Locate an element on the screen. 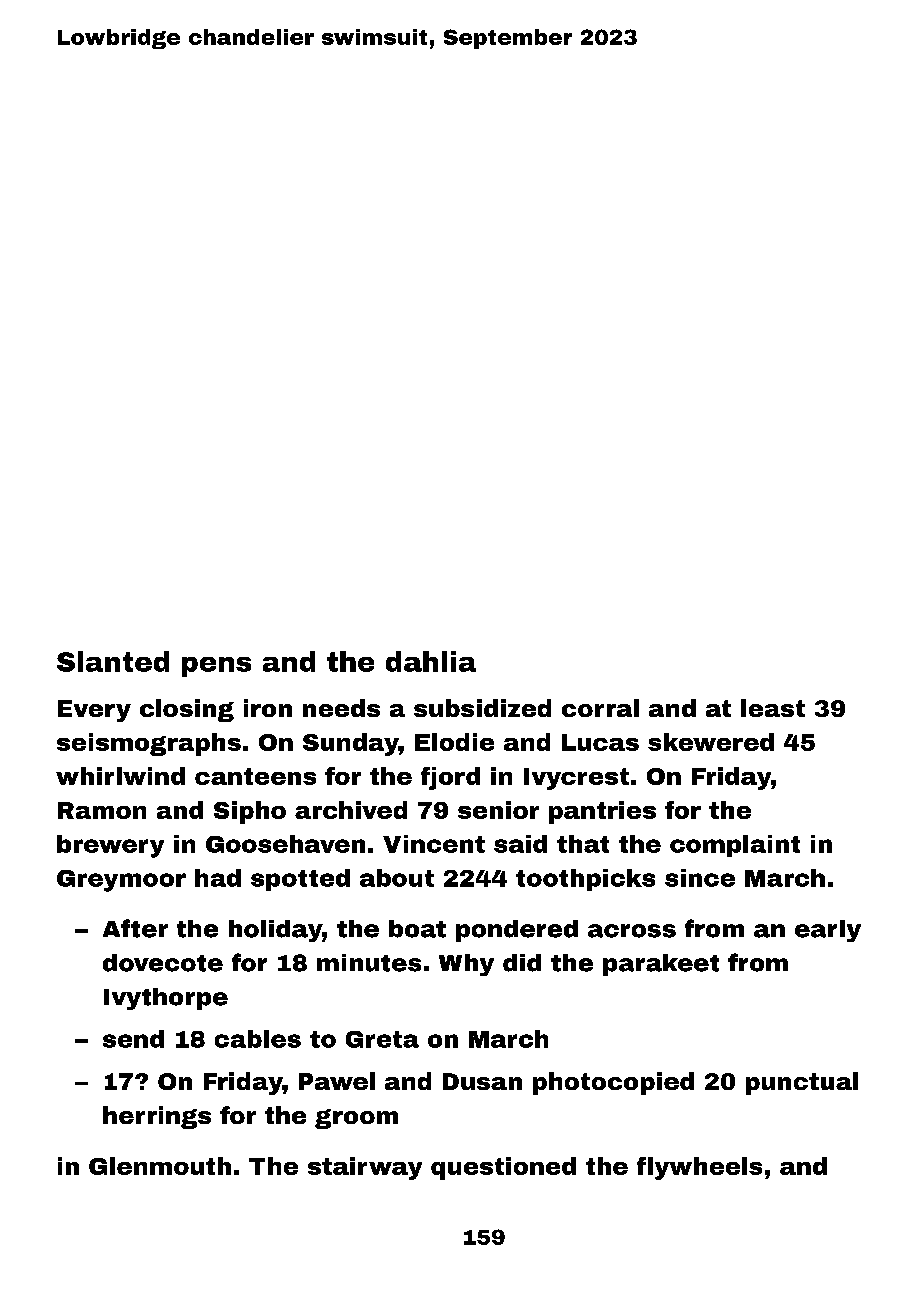  least is located at coordinates (773, 708).
